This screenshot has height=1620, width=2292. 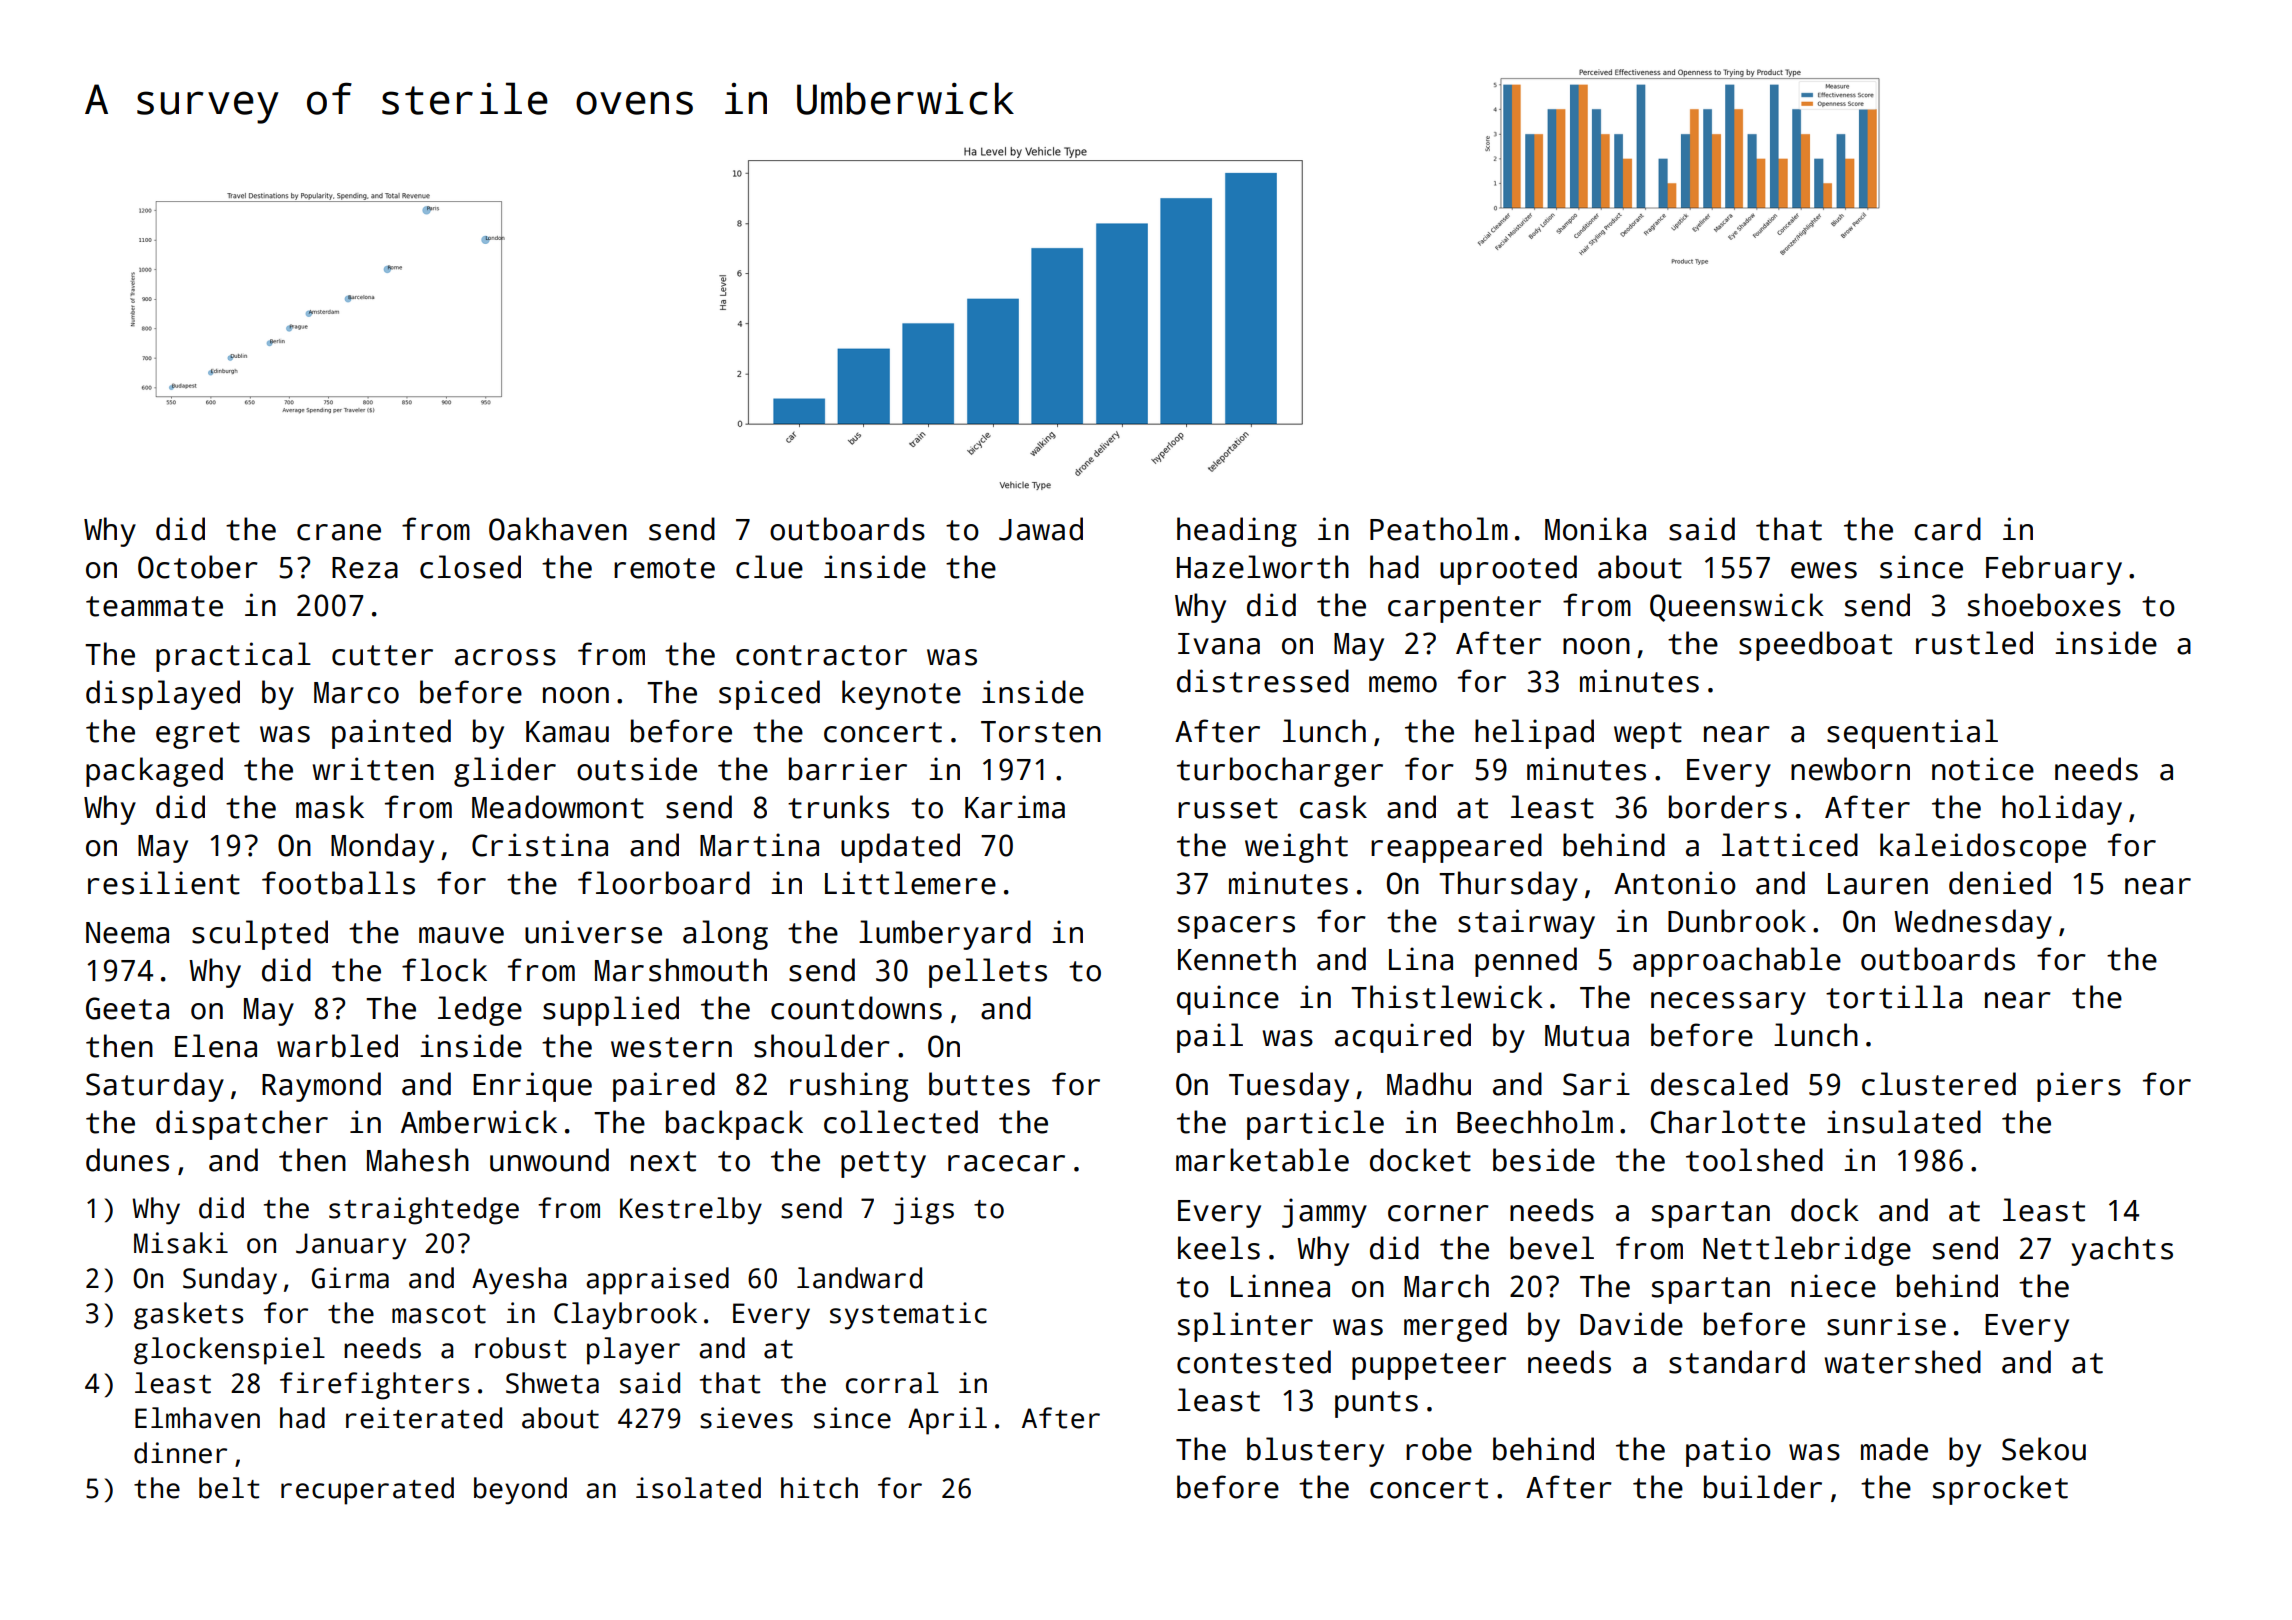 What do you see at coordinates (1041, 529) in the screenshot?
I see `Jawad` at bounding box center [1041, 529].
